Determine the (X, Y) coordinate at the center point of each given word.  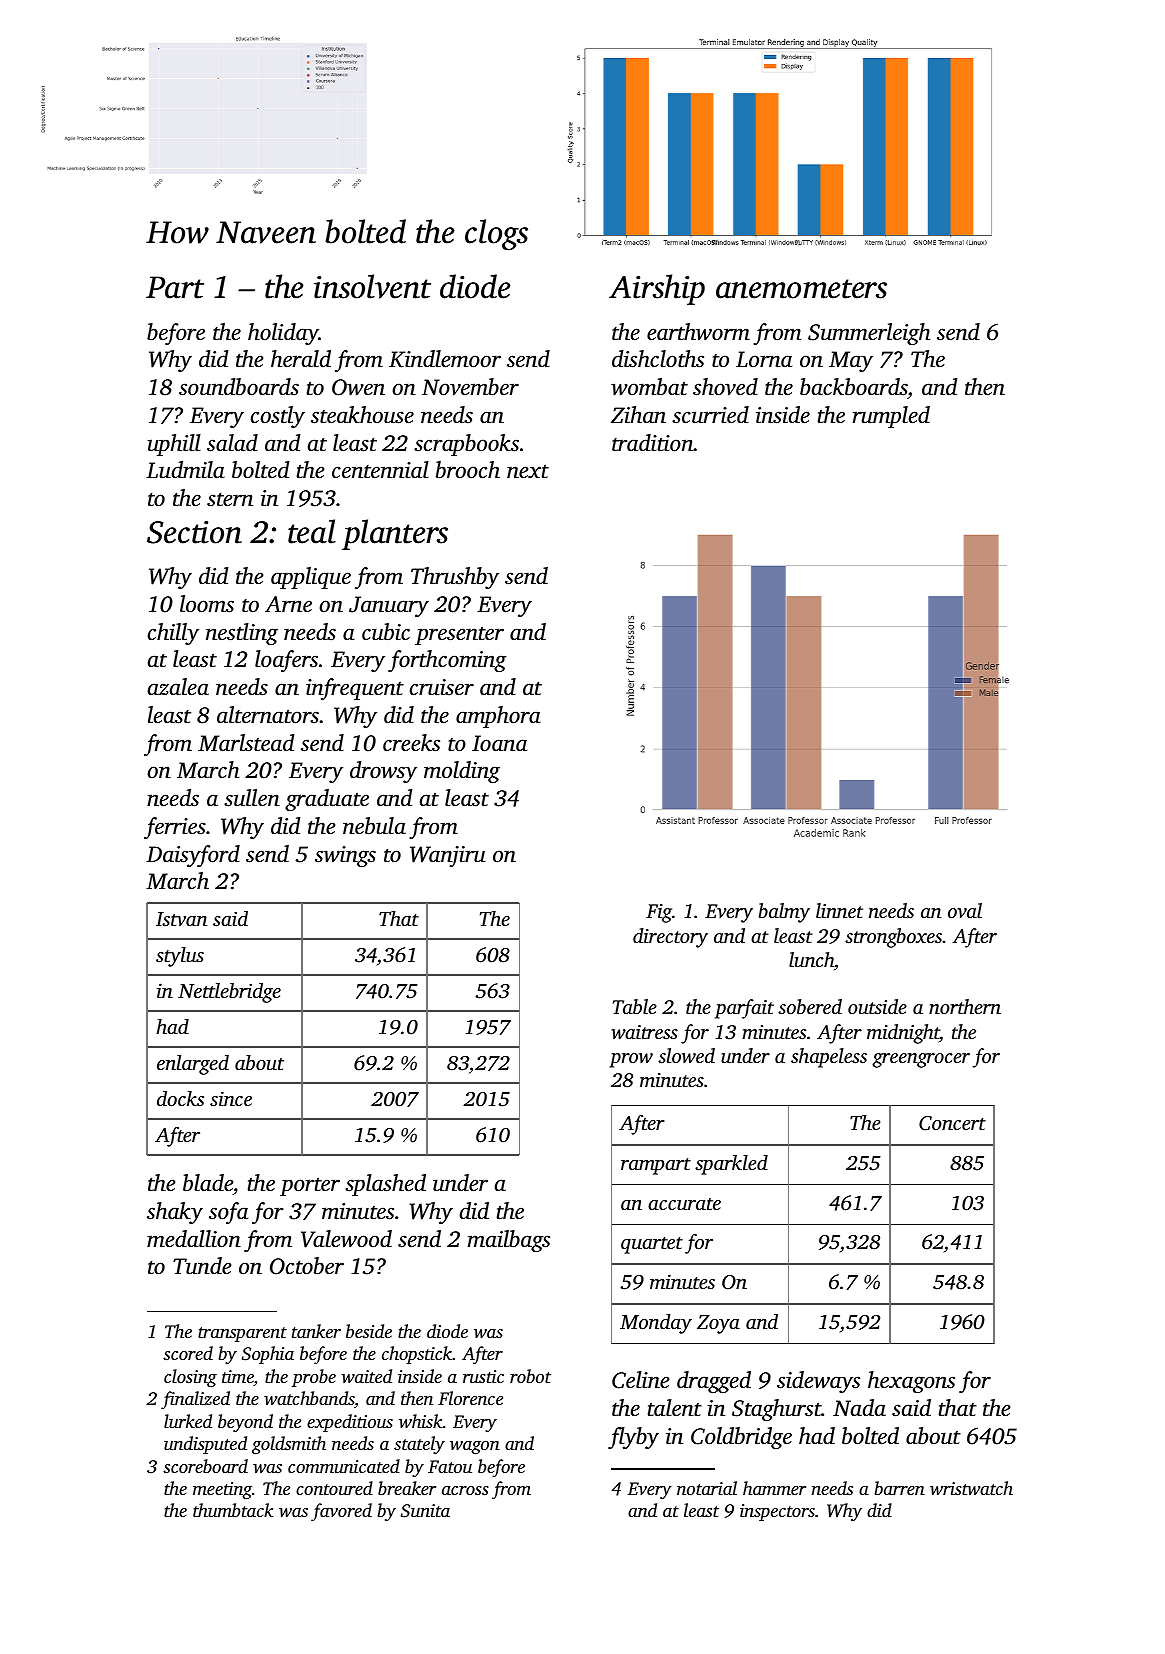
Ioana (499, 743)
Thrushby (455, 578)
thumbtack (233, 1510)
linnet (839, 910)
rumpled (891, 417)
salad (232, 443)
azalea (178, 687)
